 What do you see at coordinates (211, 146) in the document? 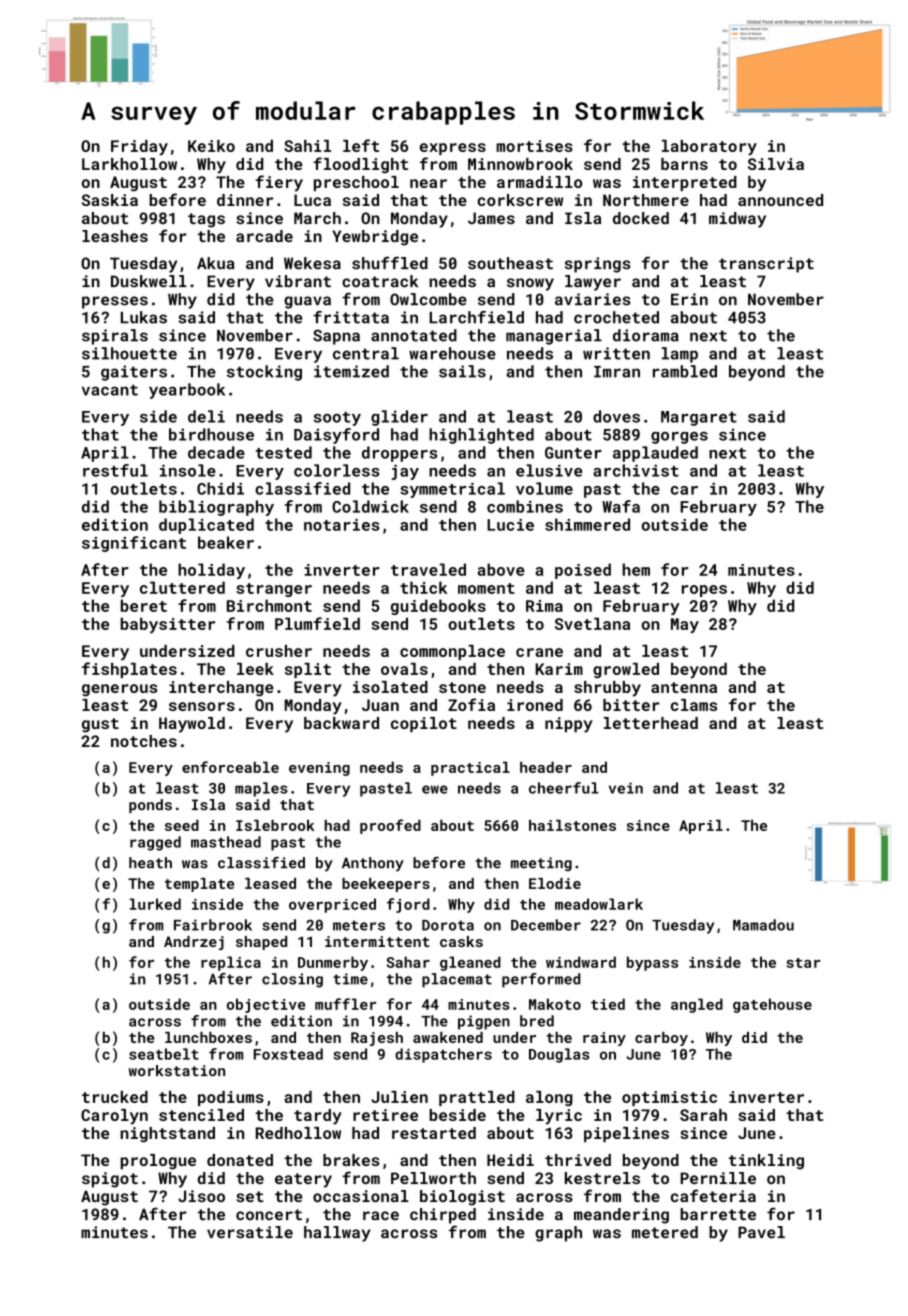
I see `Keiko` at bounding box center [211, 146].
